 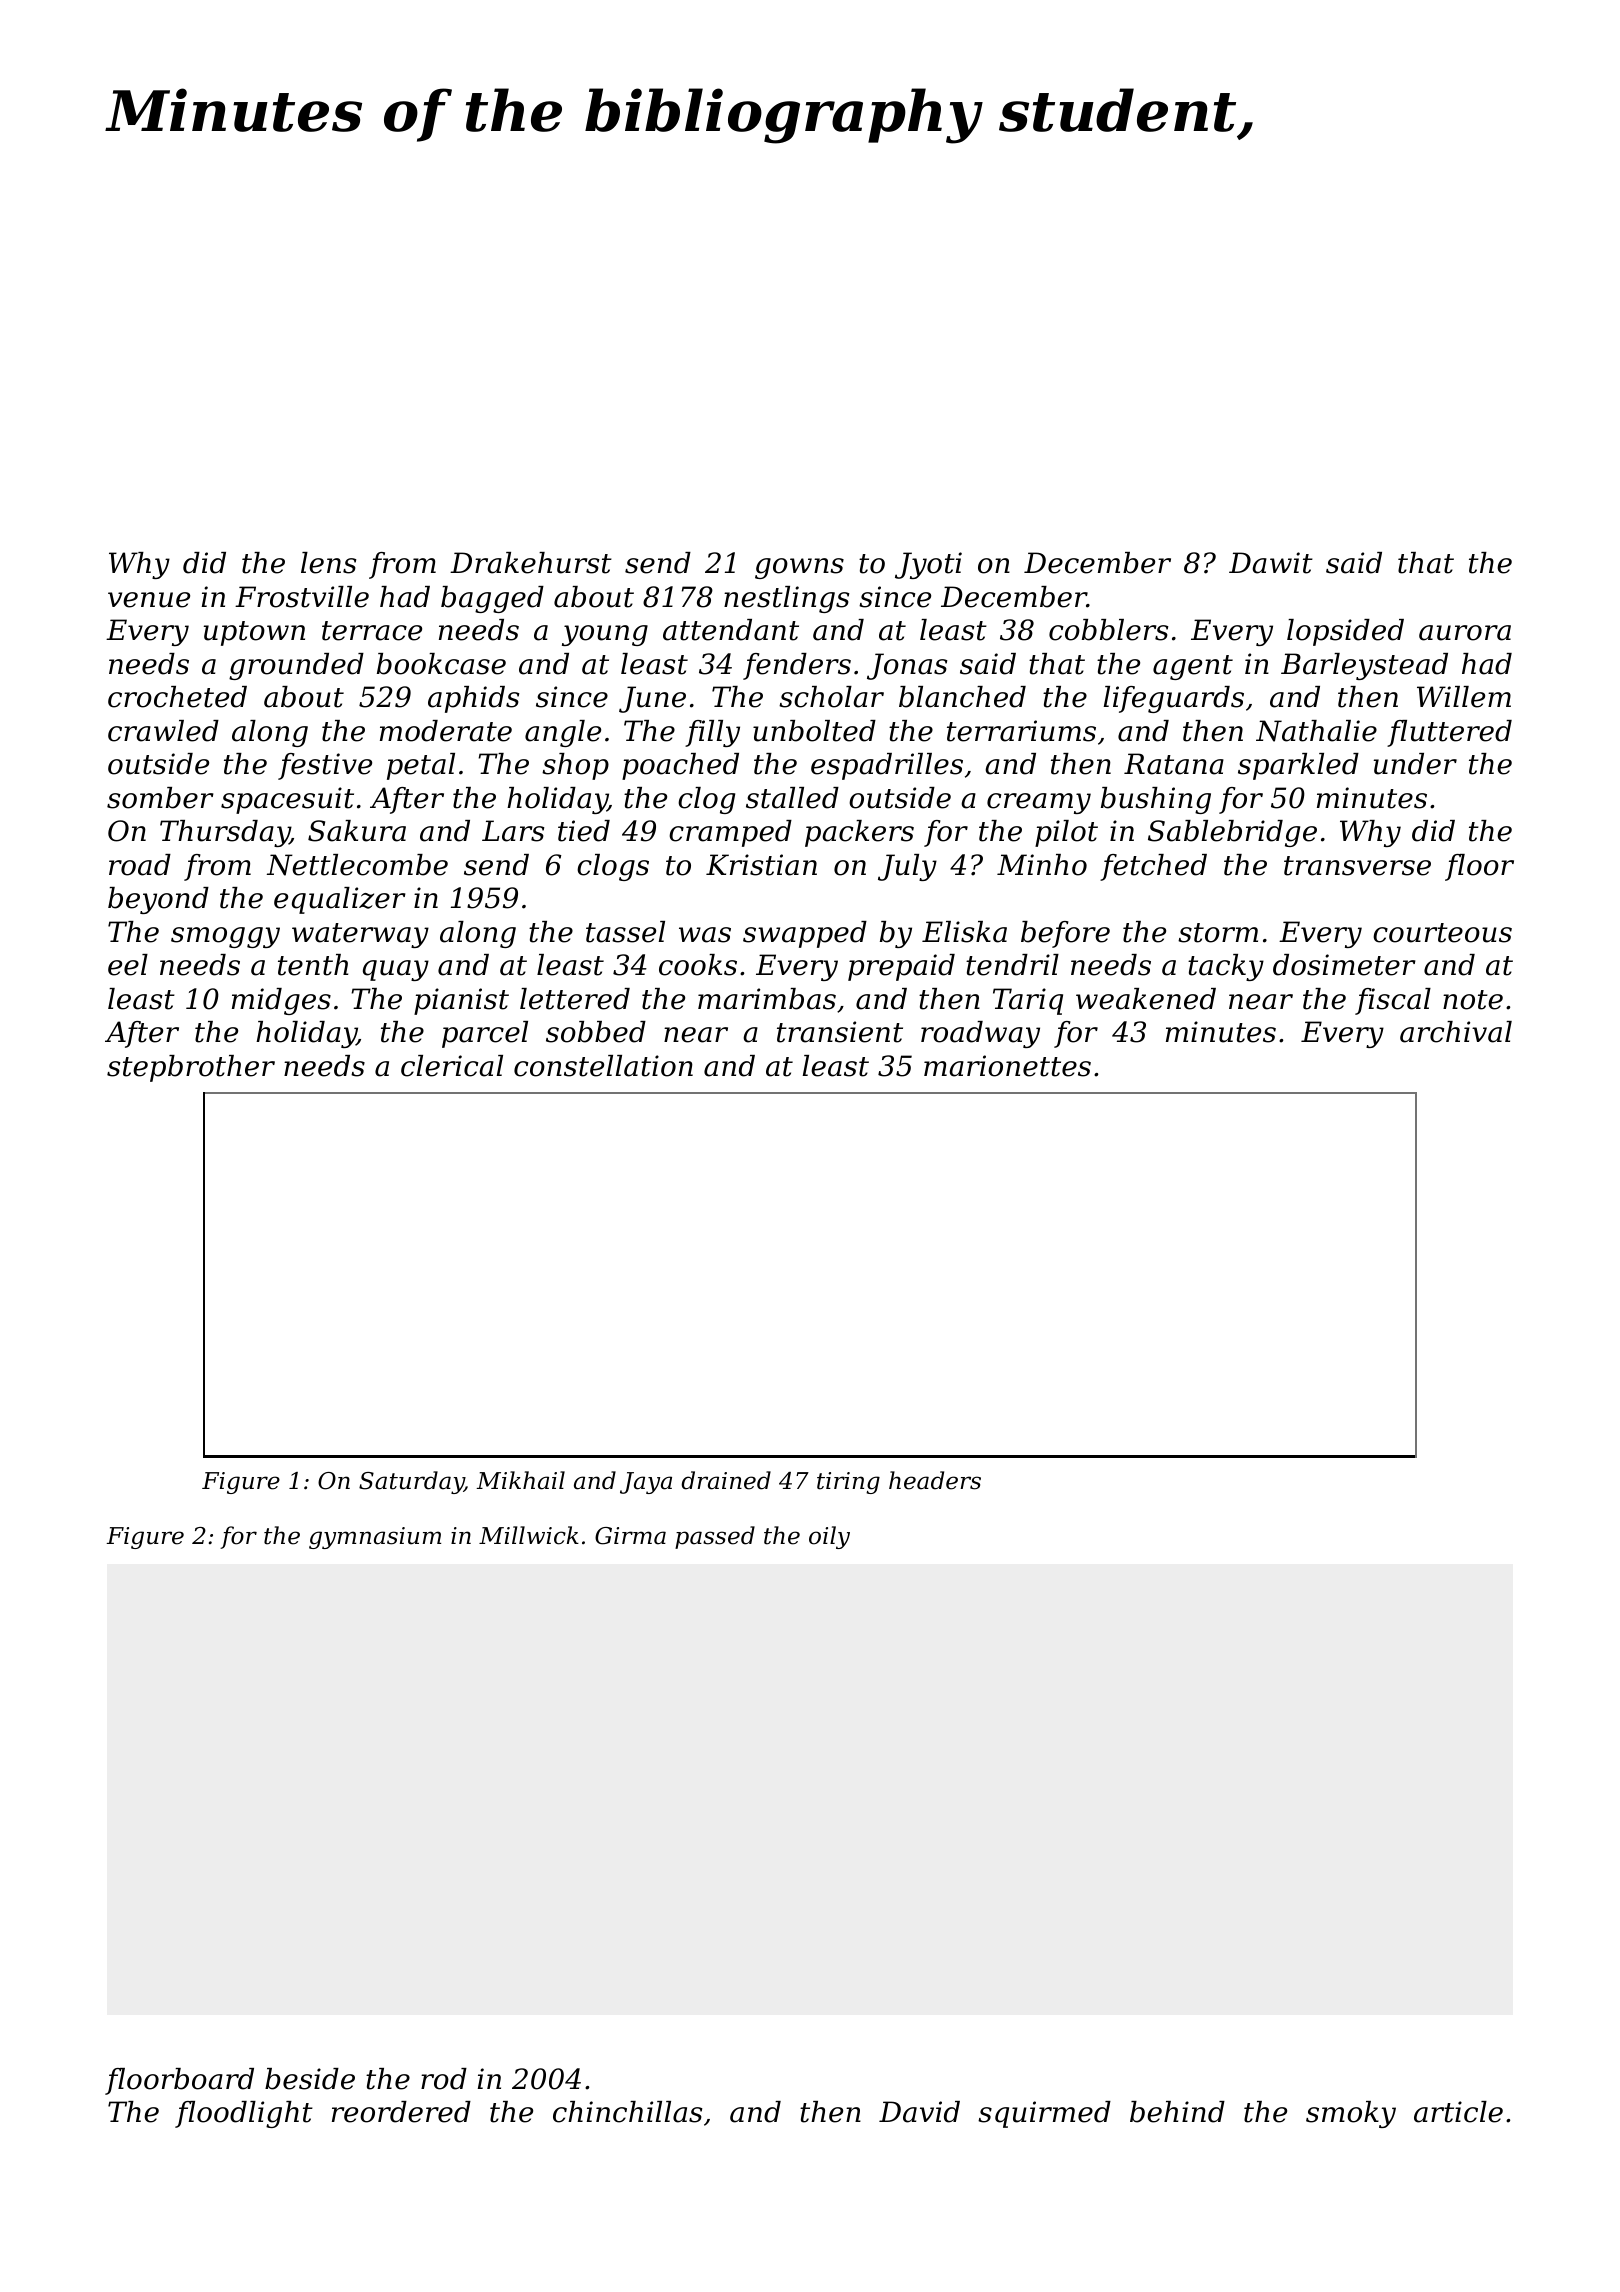 I want to click on fiscal, so click(x=1393, y=1001).
